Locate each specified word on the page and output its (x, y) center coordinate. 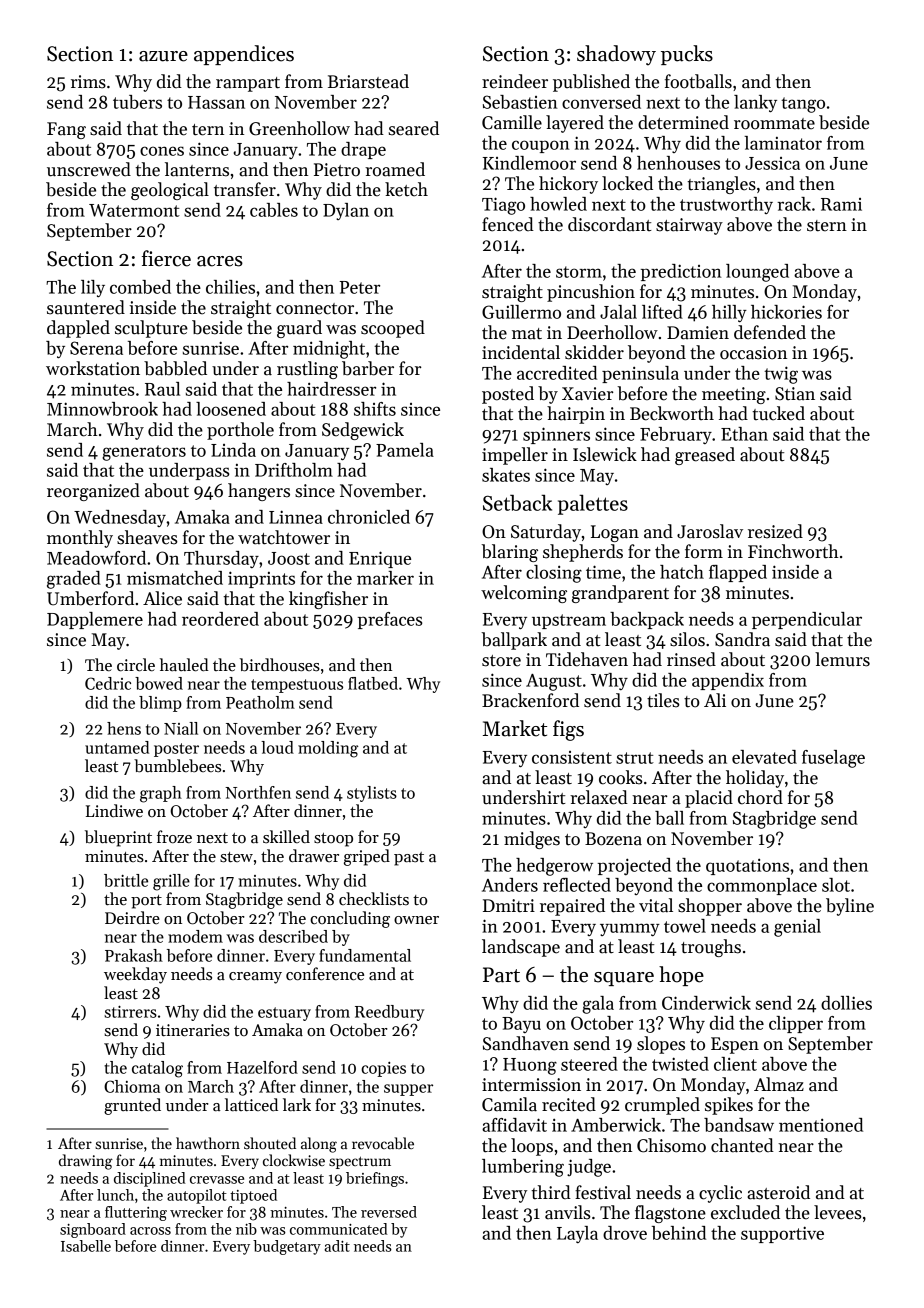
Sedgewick (363, 431)
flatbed (373, 683)
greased (705, 456)
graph (161, 794)
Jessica (772, 163)
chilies (230, 287)
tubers (137, 102)
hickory (568, 185)
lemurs (842, 659)
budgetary (287, 1247)
